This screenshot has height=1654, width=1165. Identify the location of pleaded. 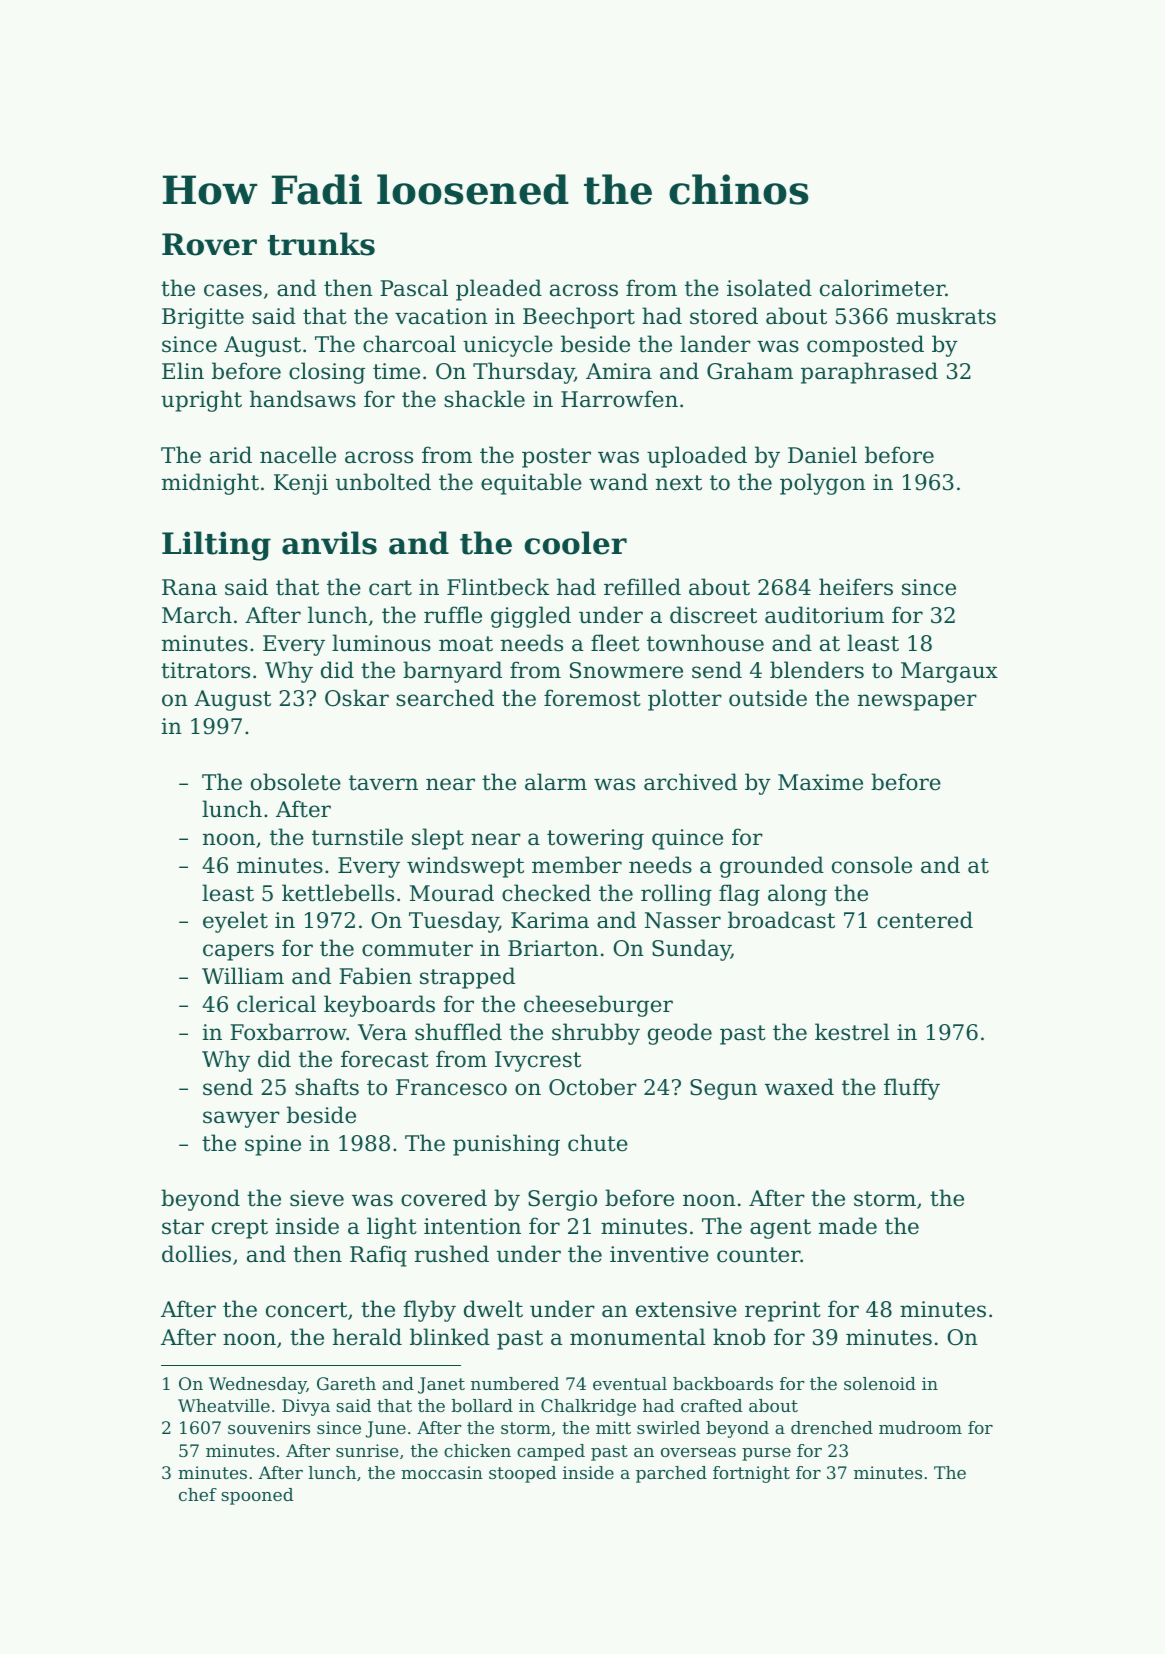
(499, 290).
